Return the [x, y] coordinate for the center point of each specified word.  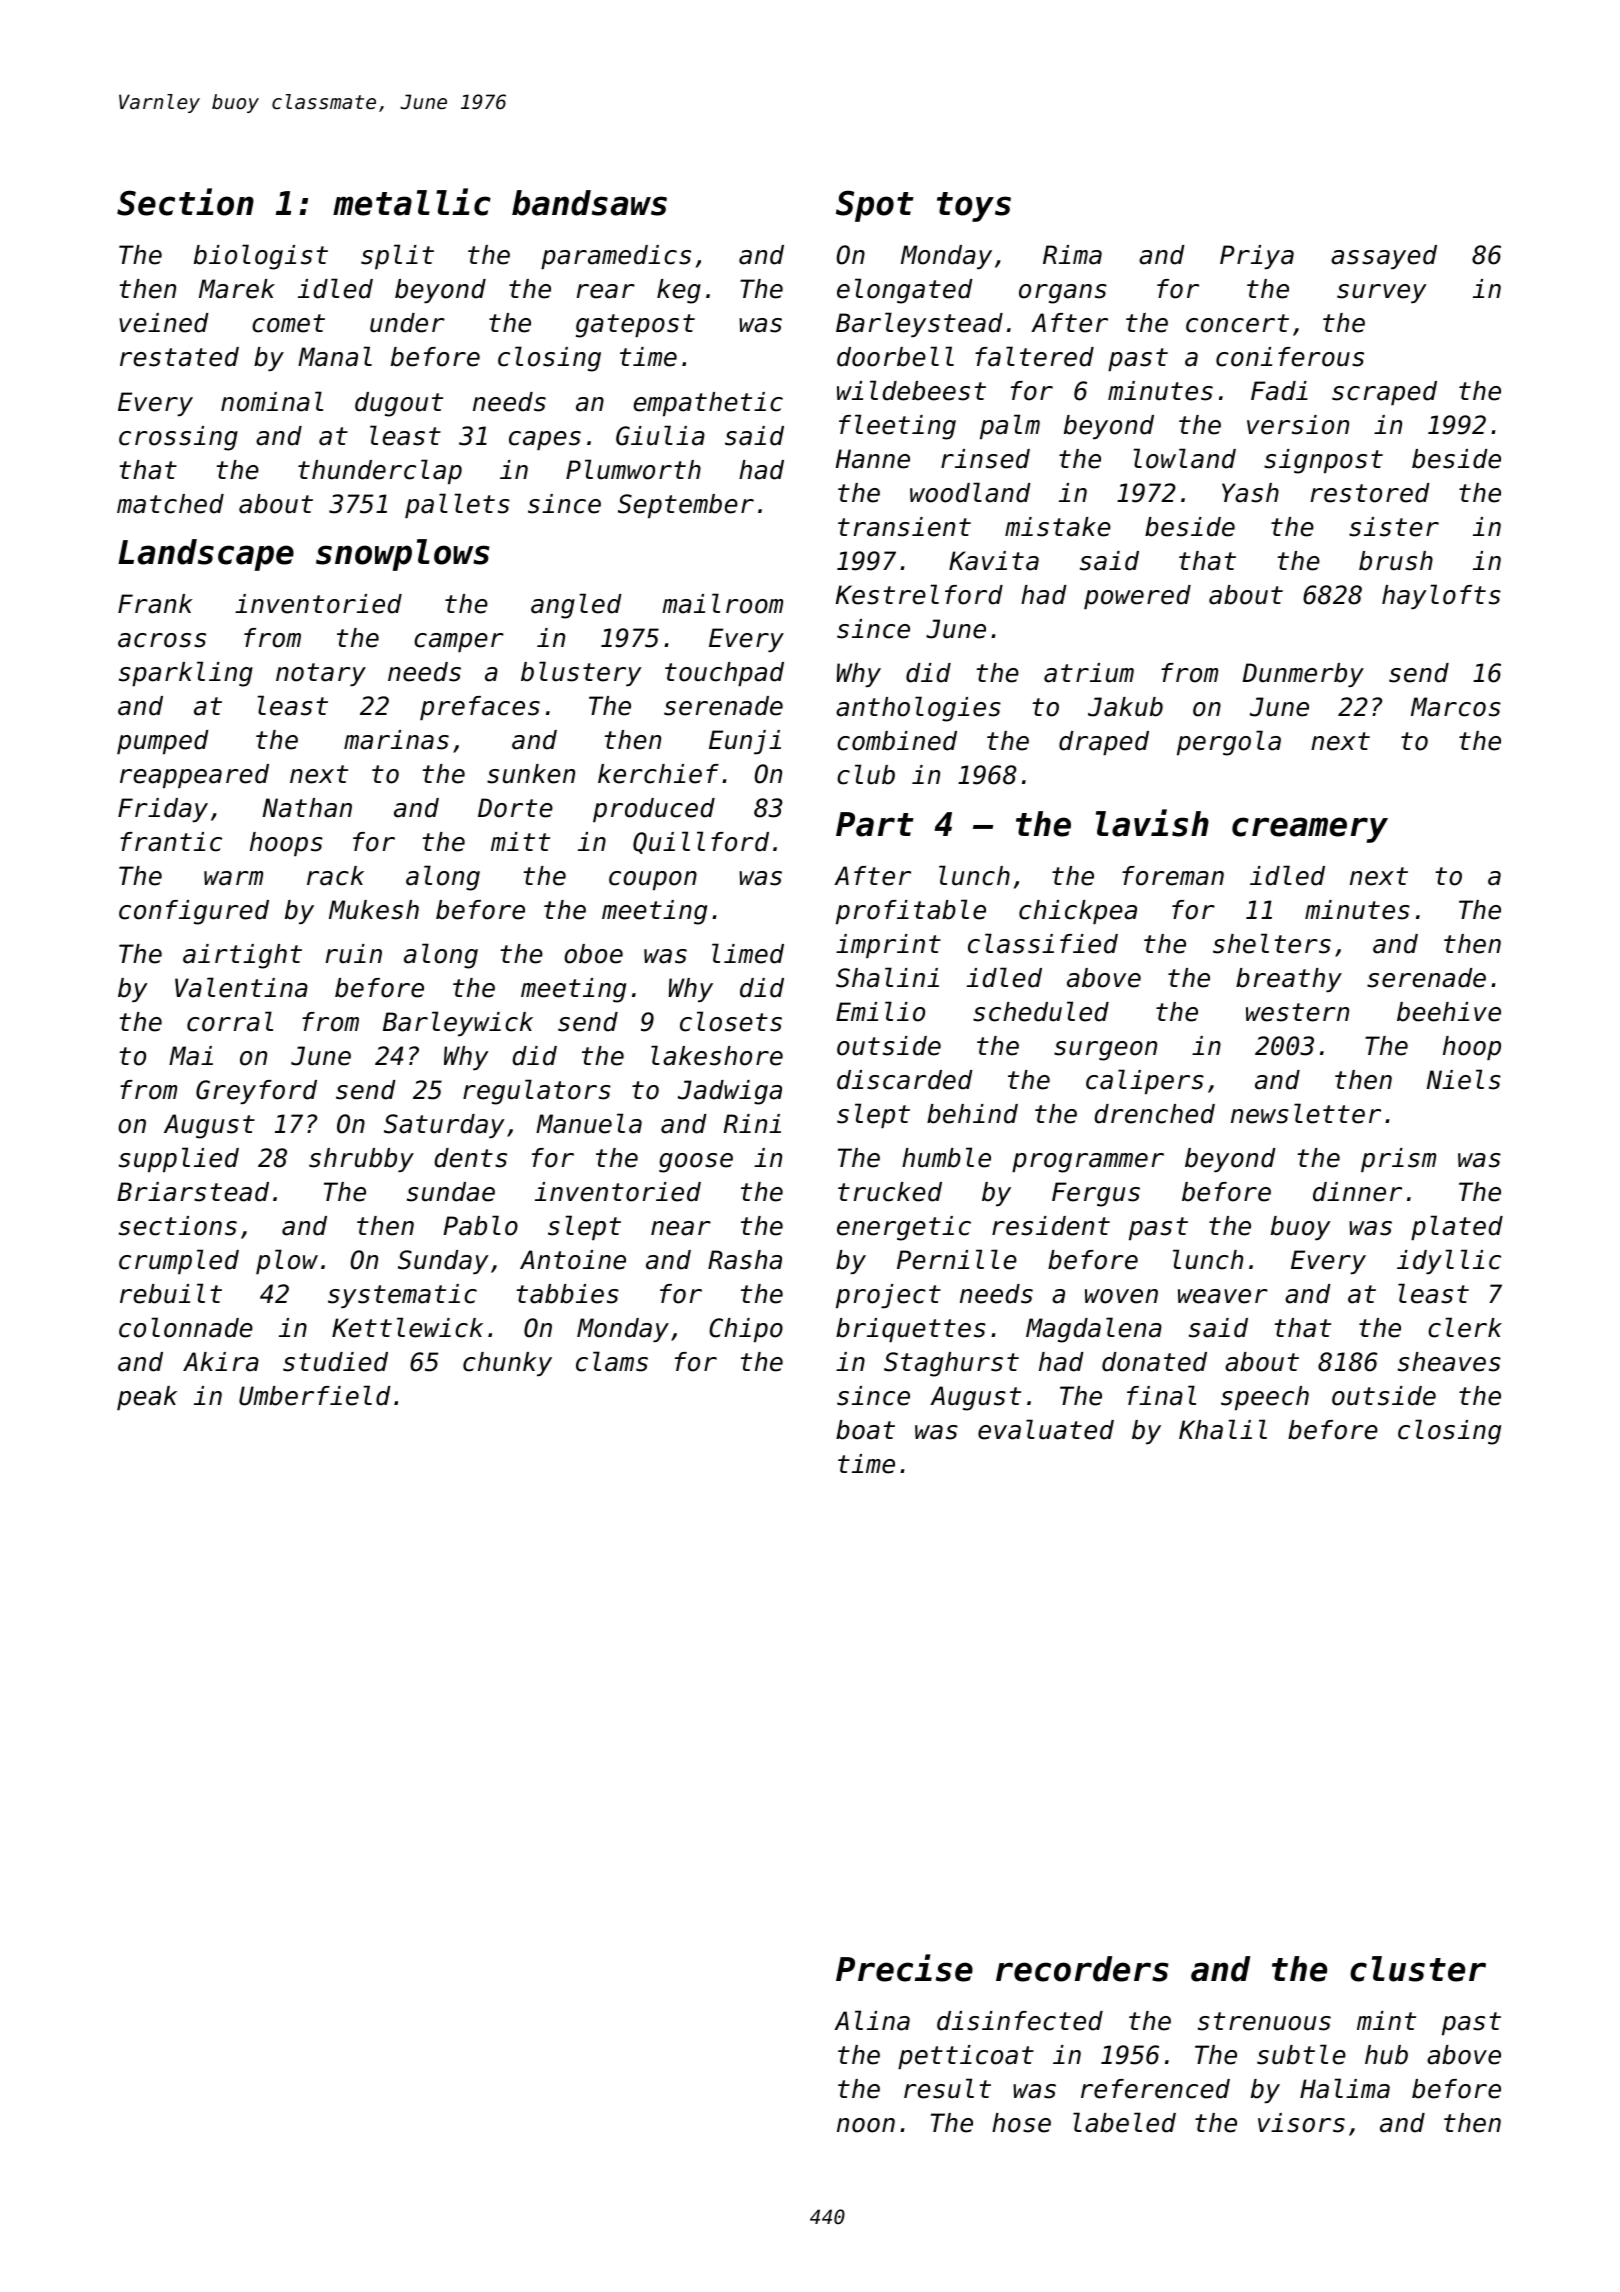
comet [288, 323]
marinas [396, 740]
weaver [1223, 1296]
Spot [875, 206]
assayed [1384, 257]
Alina [872, 2020]
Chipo [746, 1330]
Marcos [1456, 707]
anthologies [918, 709]
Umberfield [315, 1395]
